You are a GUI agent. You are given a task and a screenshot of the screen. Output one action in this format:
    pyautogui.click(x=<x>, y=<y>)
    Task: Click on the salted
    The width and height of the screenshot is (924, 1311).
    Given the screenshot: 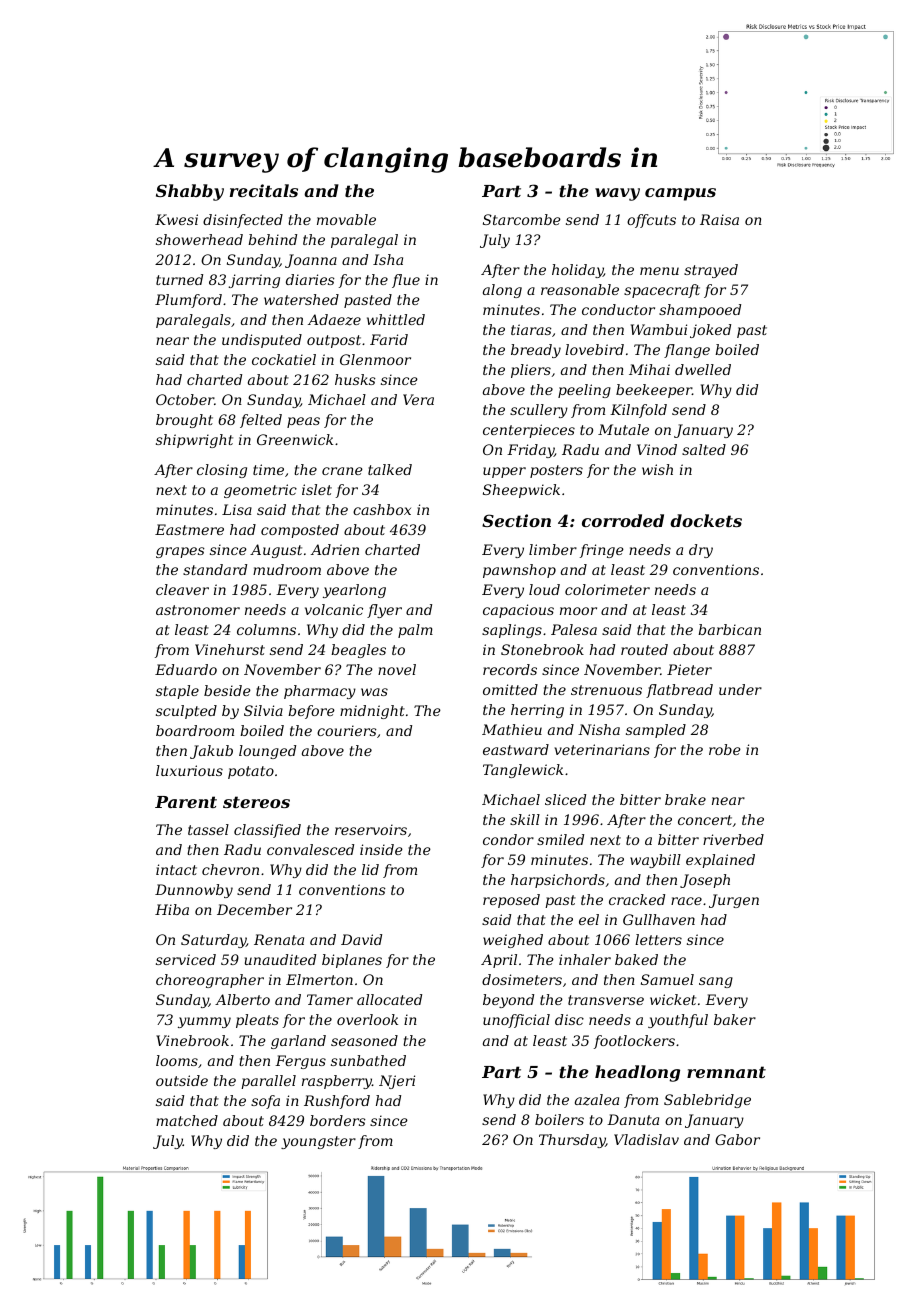 What is the action you would take?
    pyautogui.click(x=704, y=449)
